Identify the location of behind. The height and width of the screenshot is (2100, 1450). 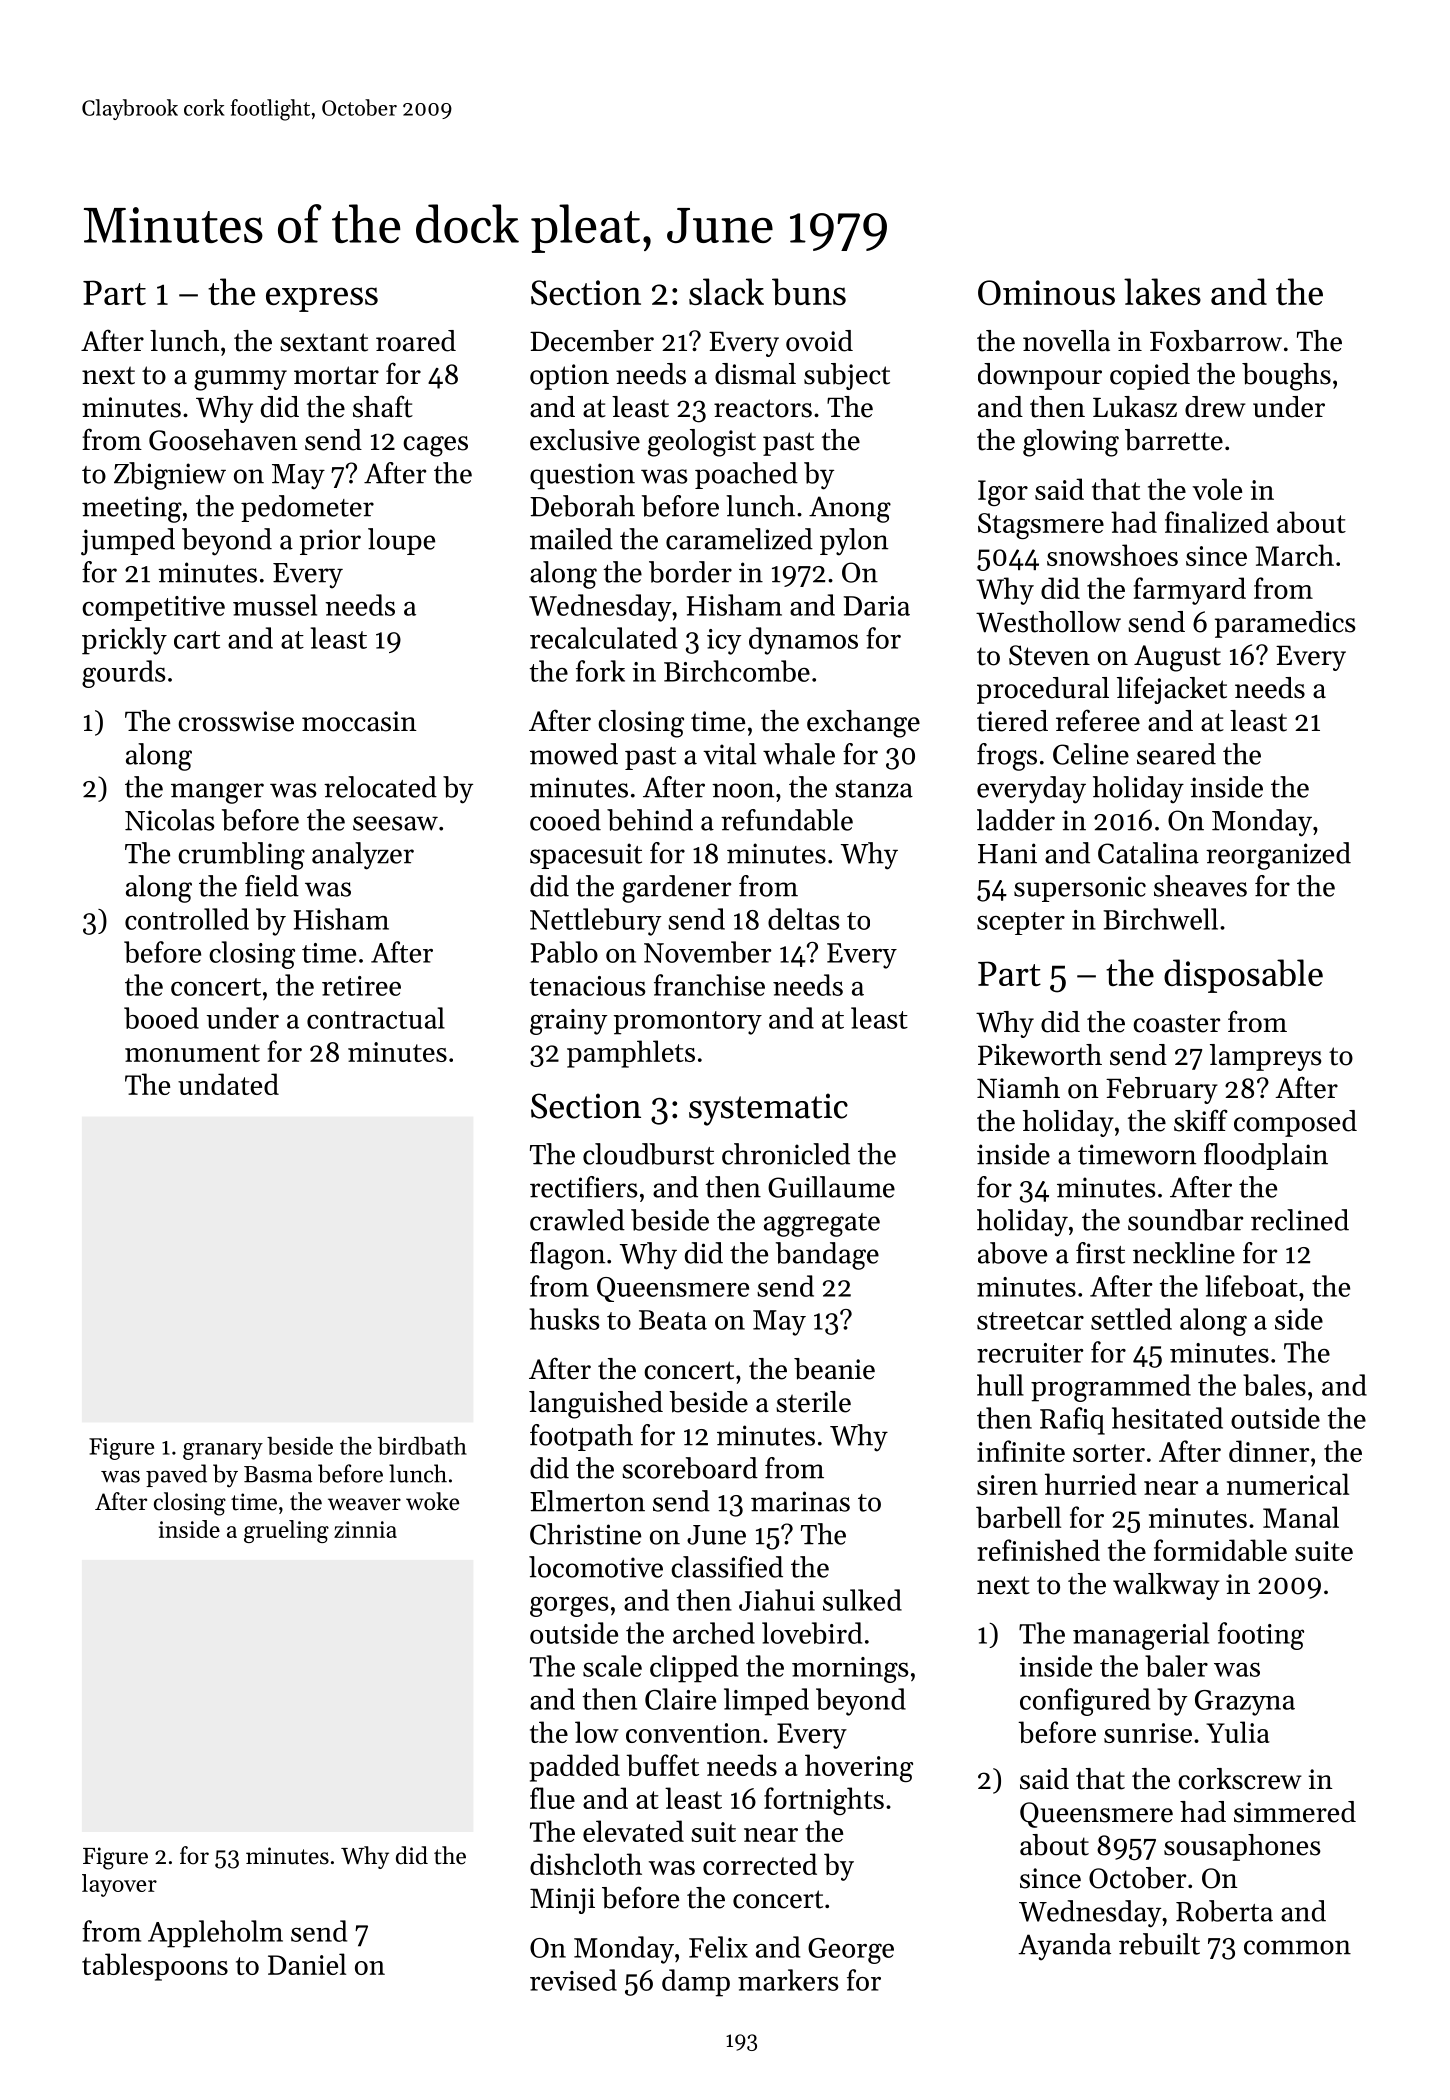
(650, 820).
